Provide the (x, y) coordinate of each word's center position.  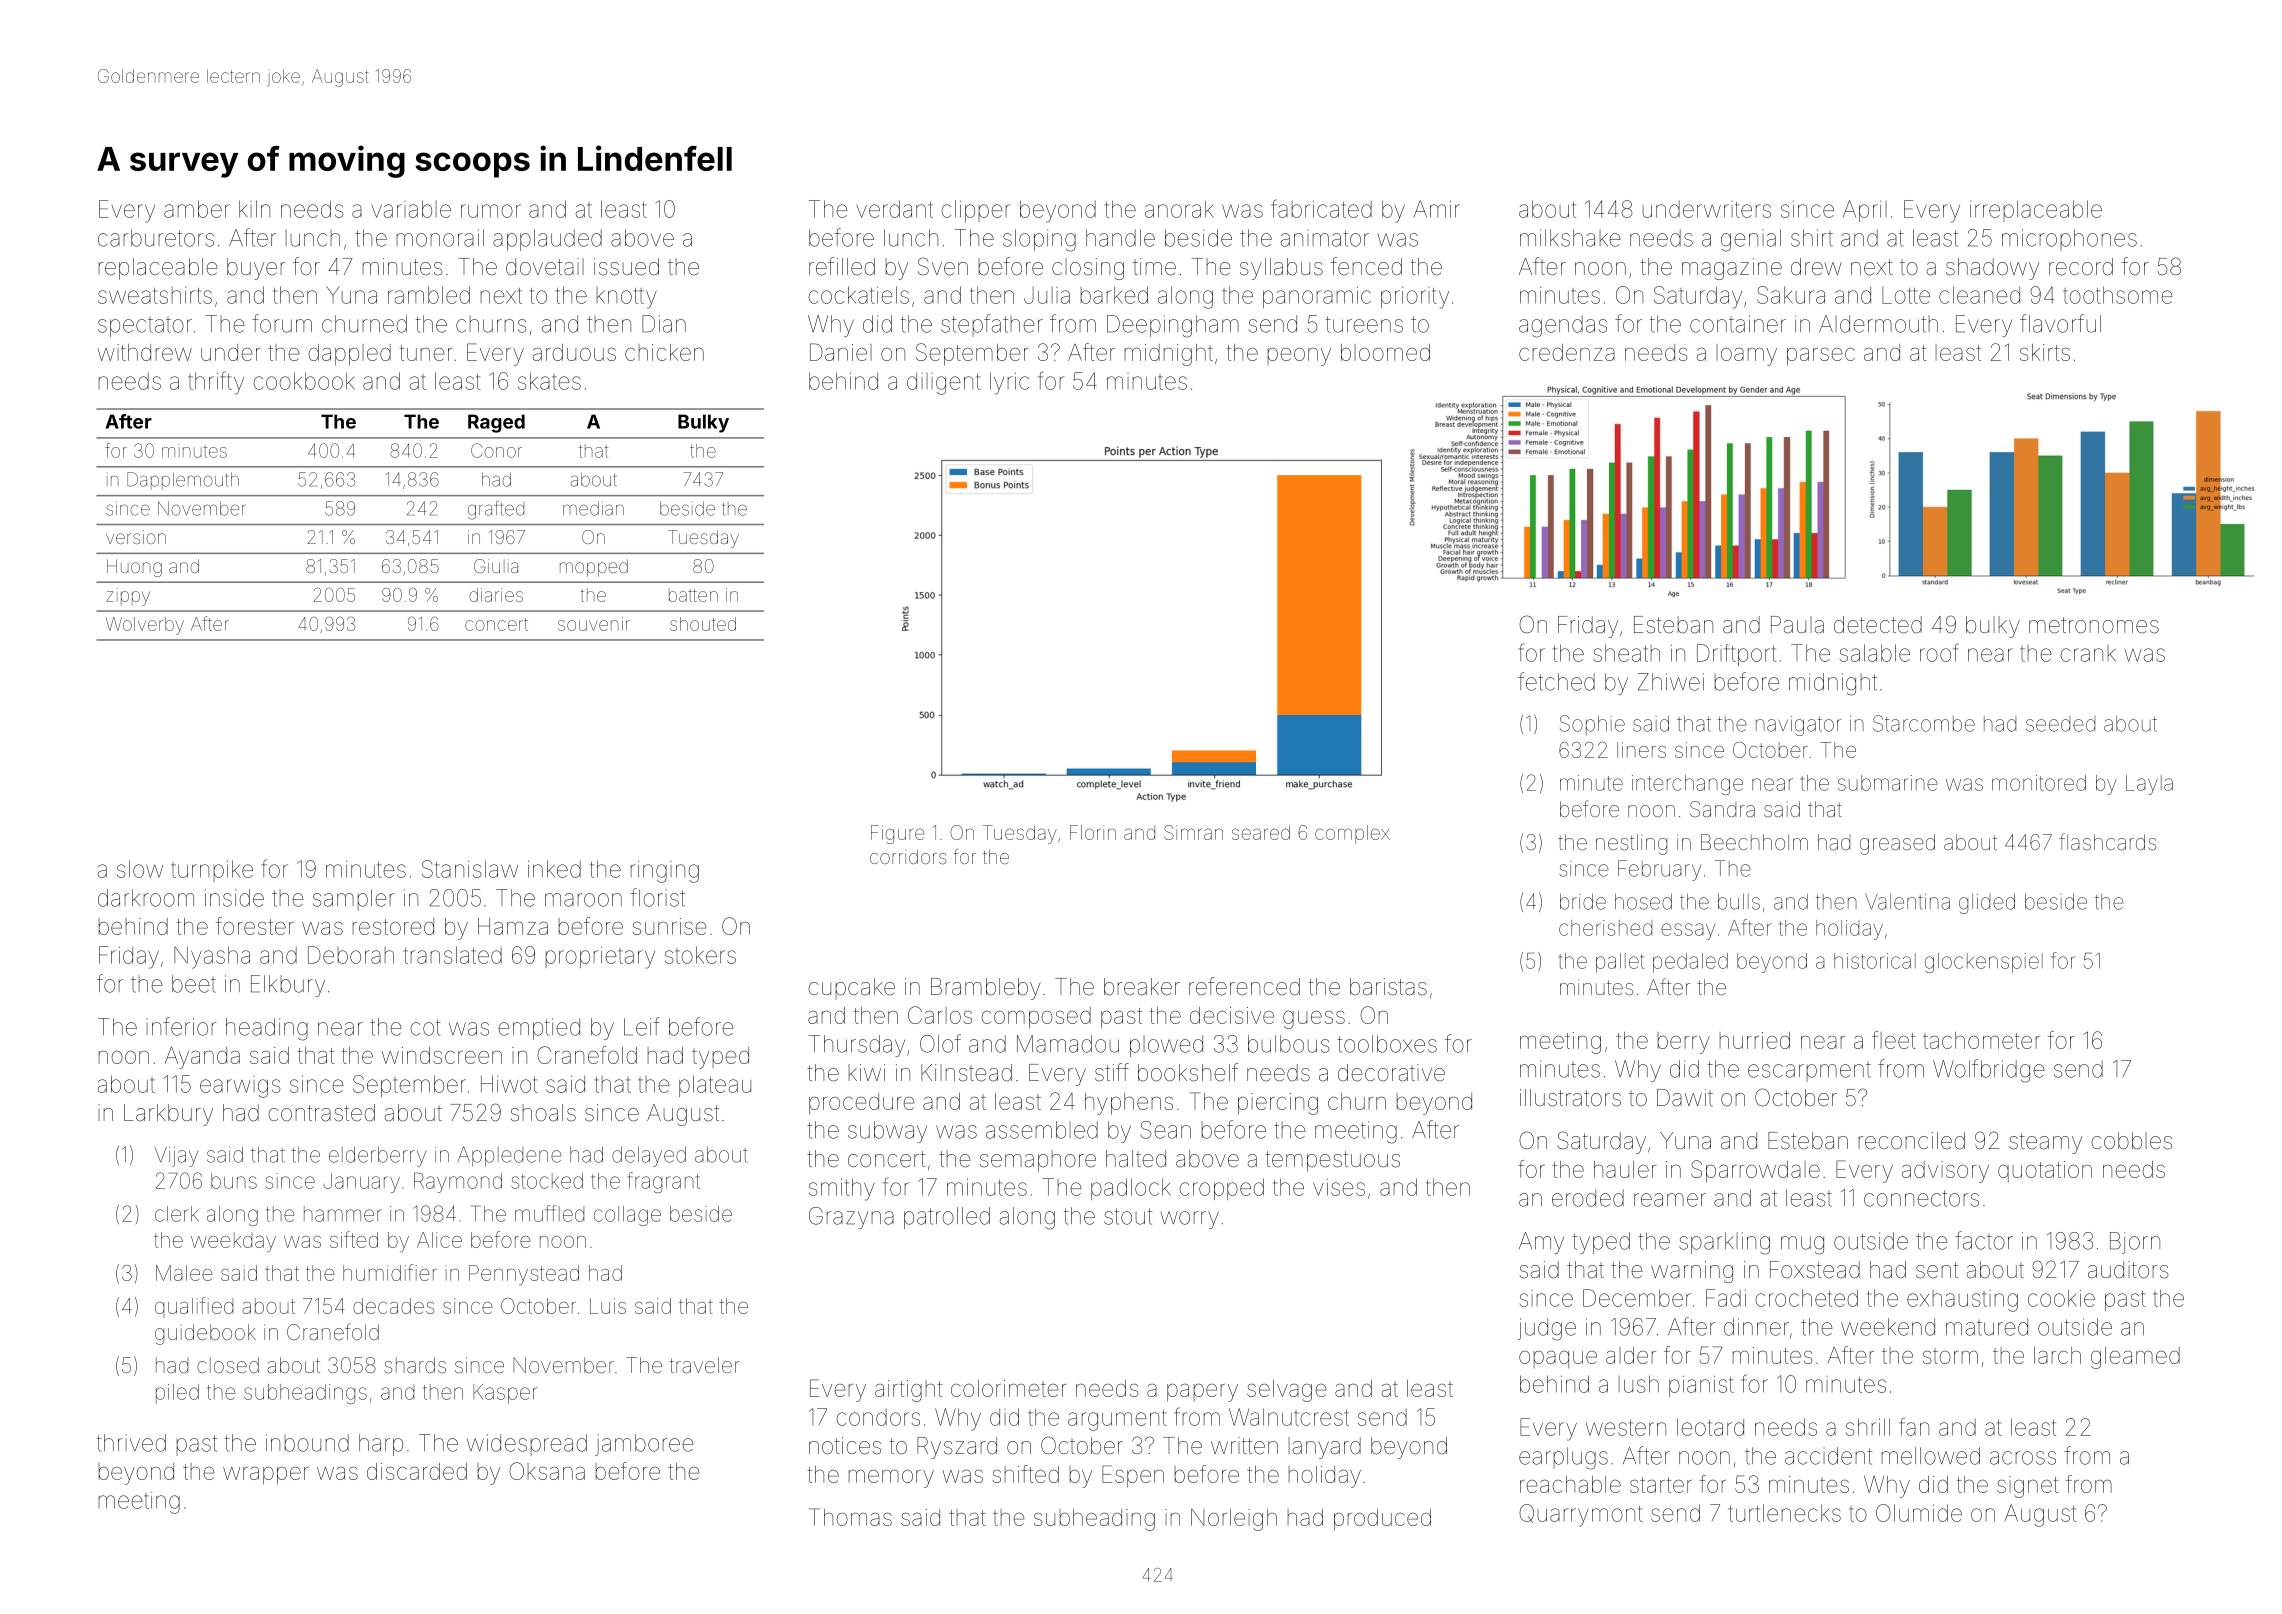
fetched (1556, 681)
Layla (2149, 785)
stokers (700, 955)
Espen (1133, 1476)
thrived (131, 1443)
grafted (496, 510)
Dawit (1685, 1098)
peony (1299, 357)
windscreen (442, 1055)
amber (197, 209)
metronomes (2094, 625)
